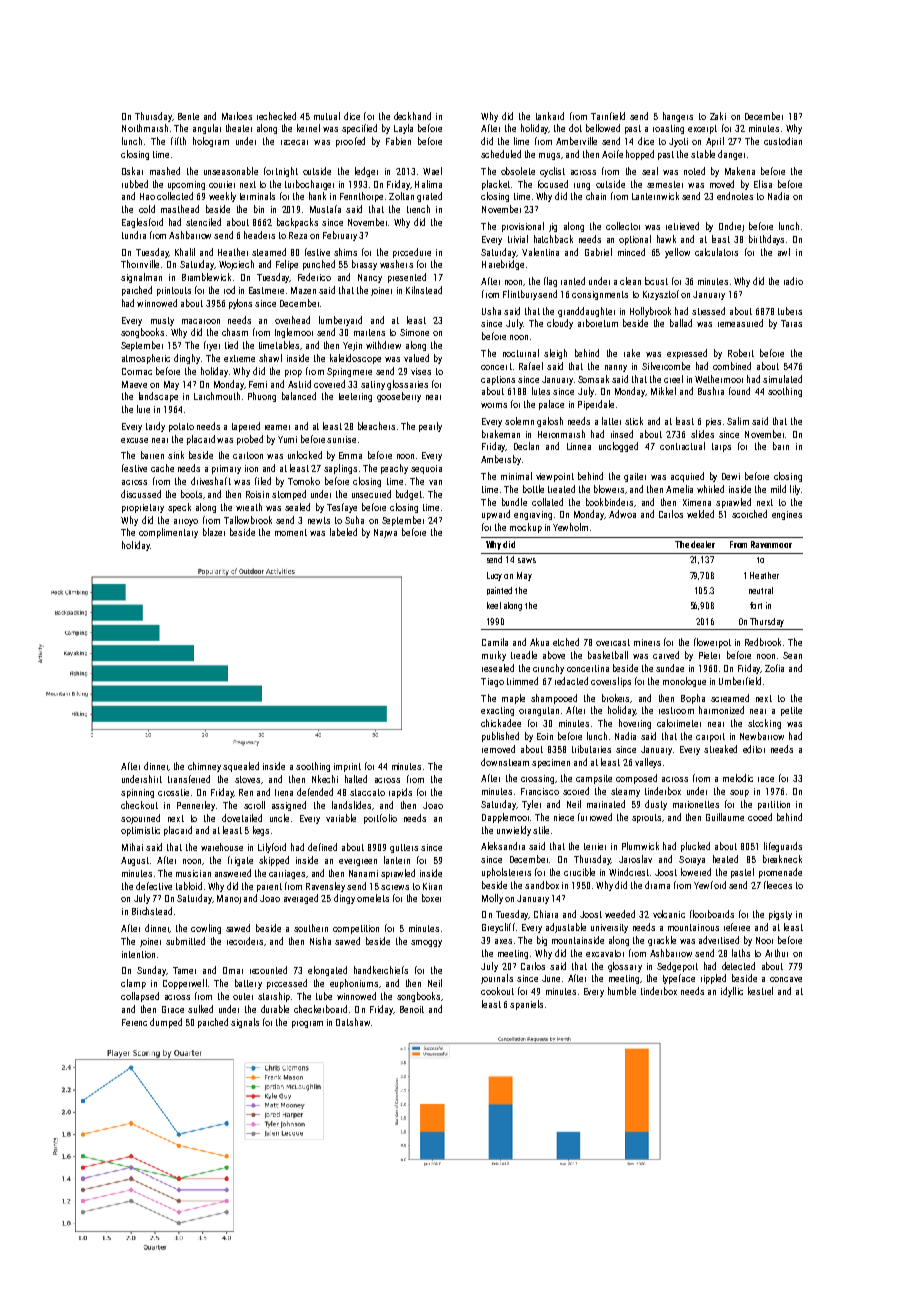  I want to click on hangers, so click(678, 117).
